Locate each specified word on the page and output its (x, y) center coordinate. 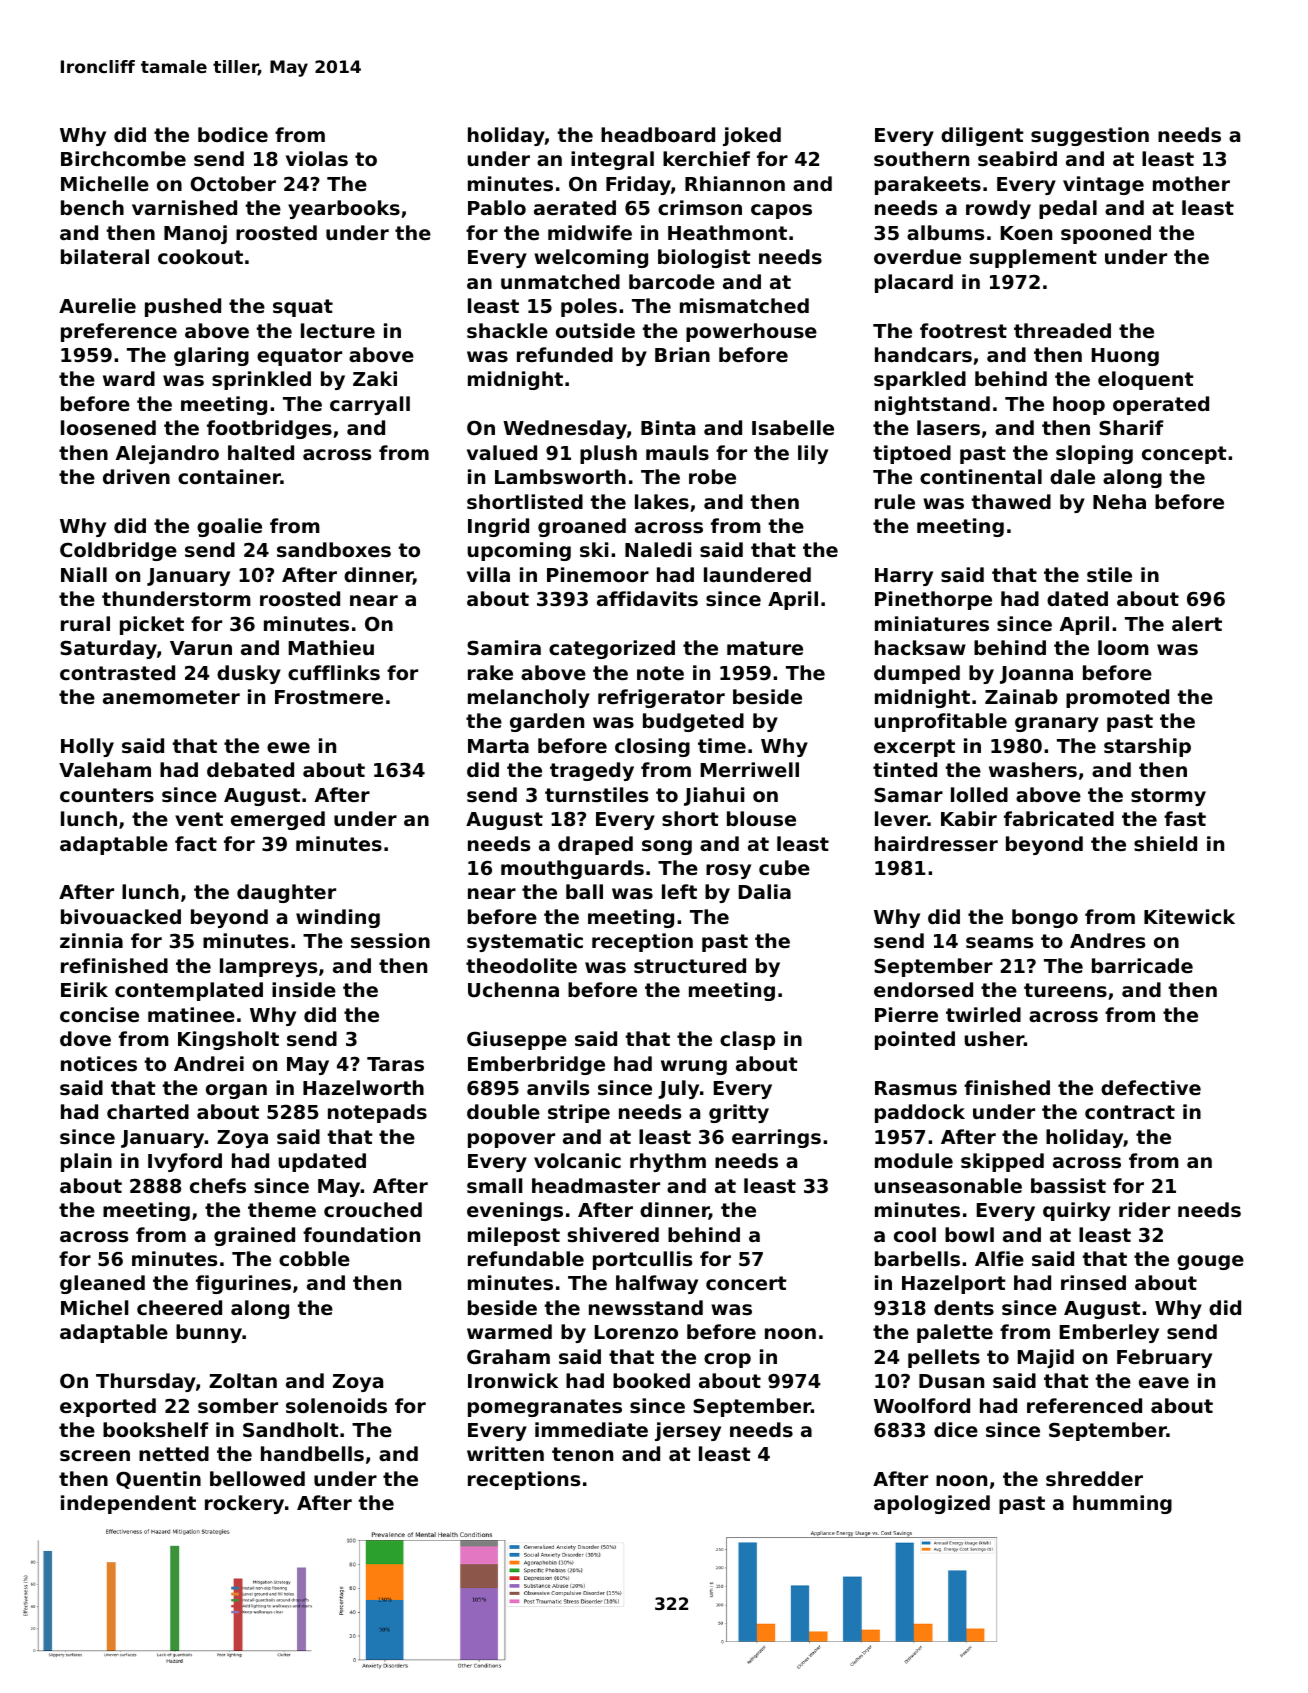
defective (1151, 1087)
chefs (218, 1185)
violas (317, 158)
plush (608, 454)
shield (1165, 843)
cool (915, 1234)
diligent (982, 136)
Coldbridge (118, 551)
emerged (278, 820)
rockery (244, 1504)
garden (547, 722)
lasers (948, 427)
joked (752, 136)
